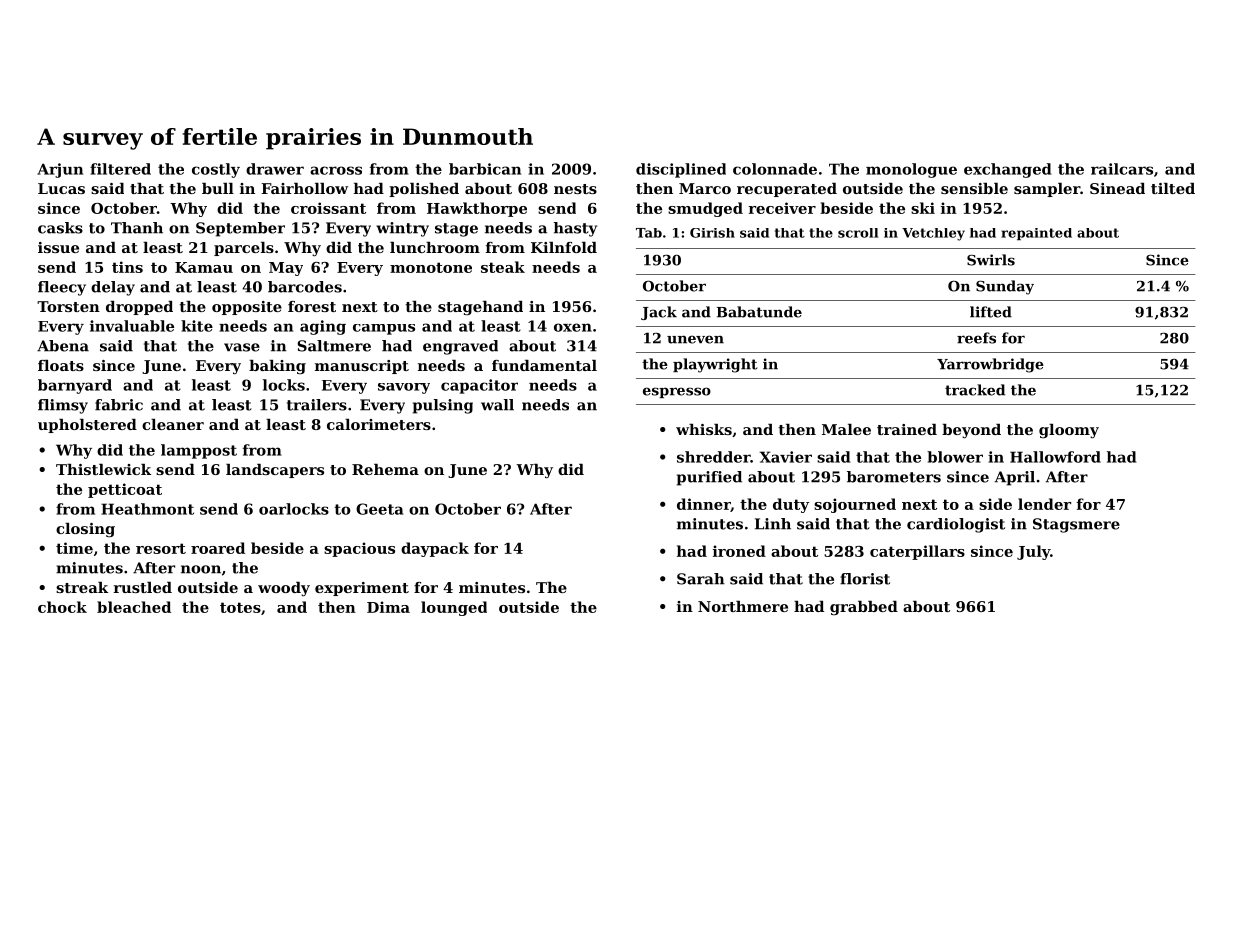  What do you see at coordinates (1005, 287) in the page?
I see `Sunday` at bounding box center [1005, 287].
